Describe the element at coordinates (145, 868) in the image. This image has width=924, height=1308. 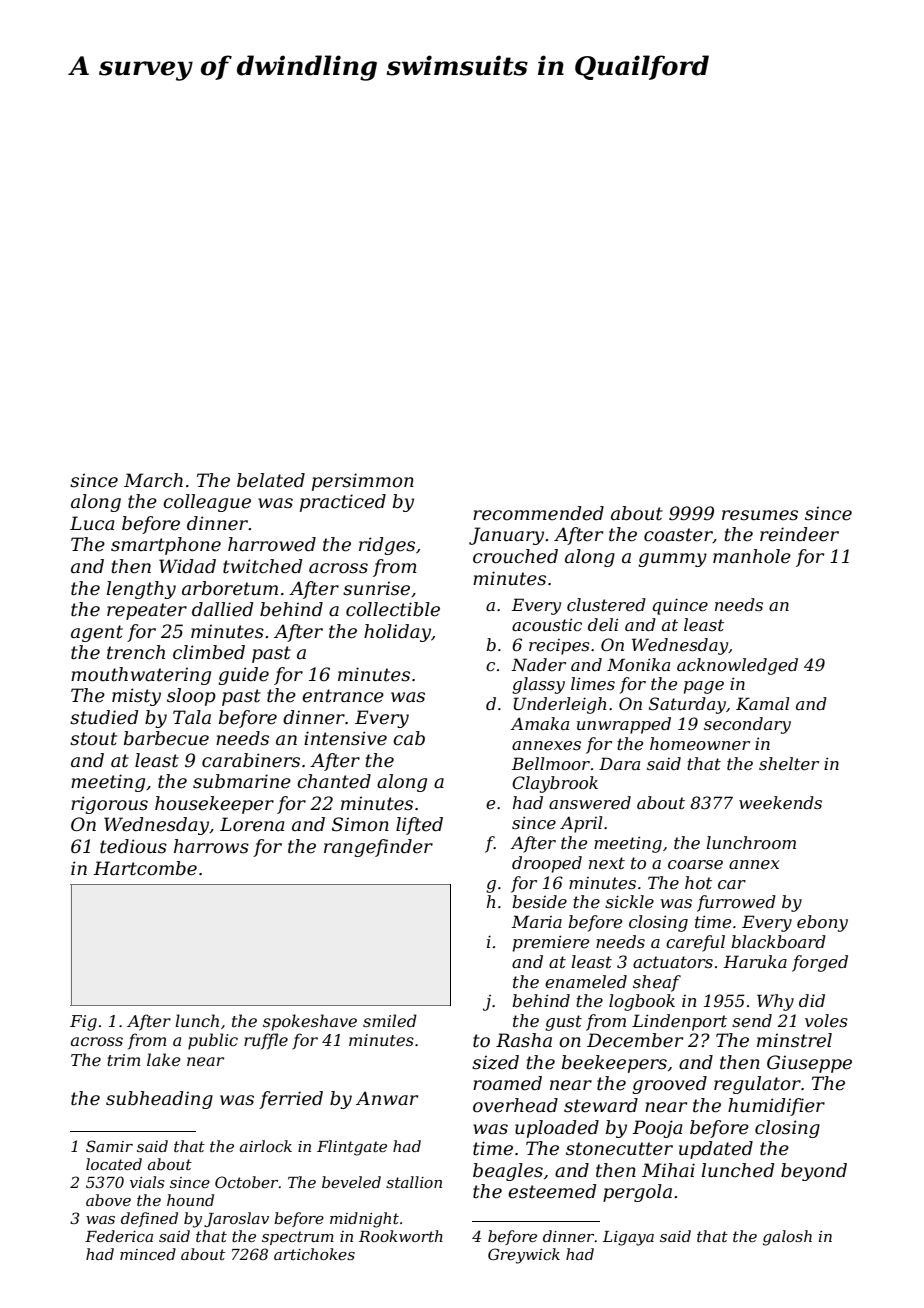
I see `Hartcombe` at that location.
